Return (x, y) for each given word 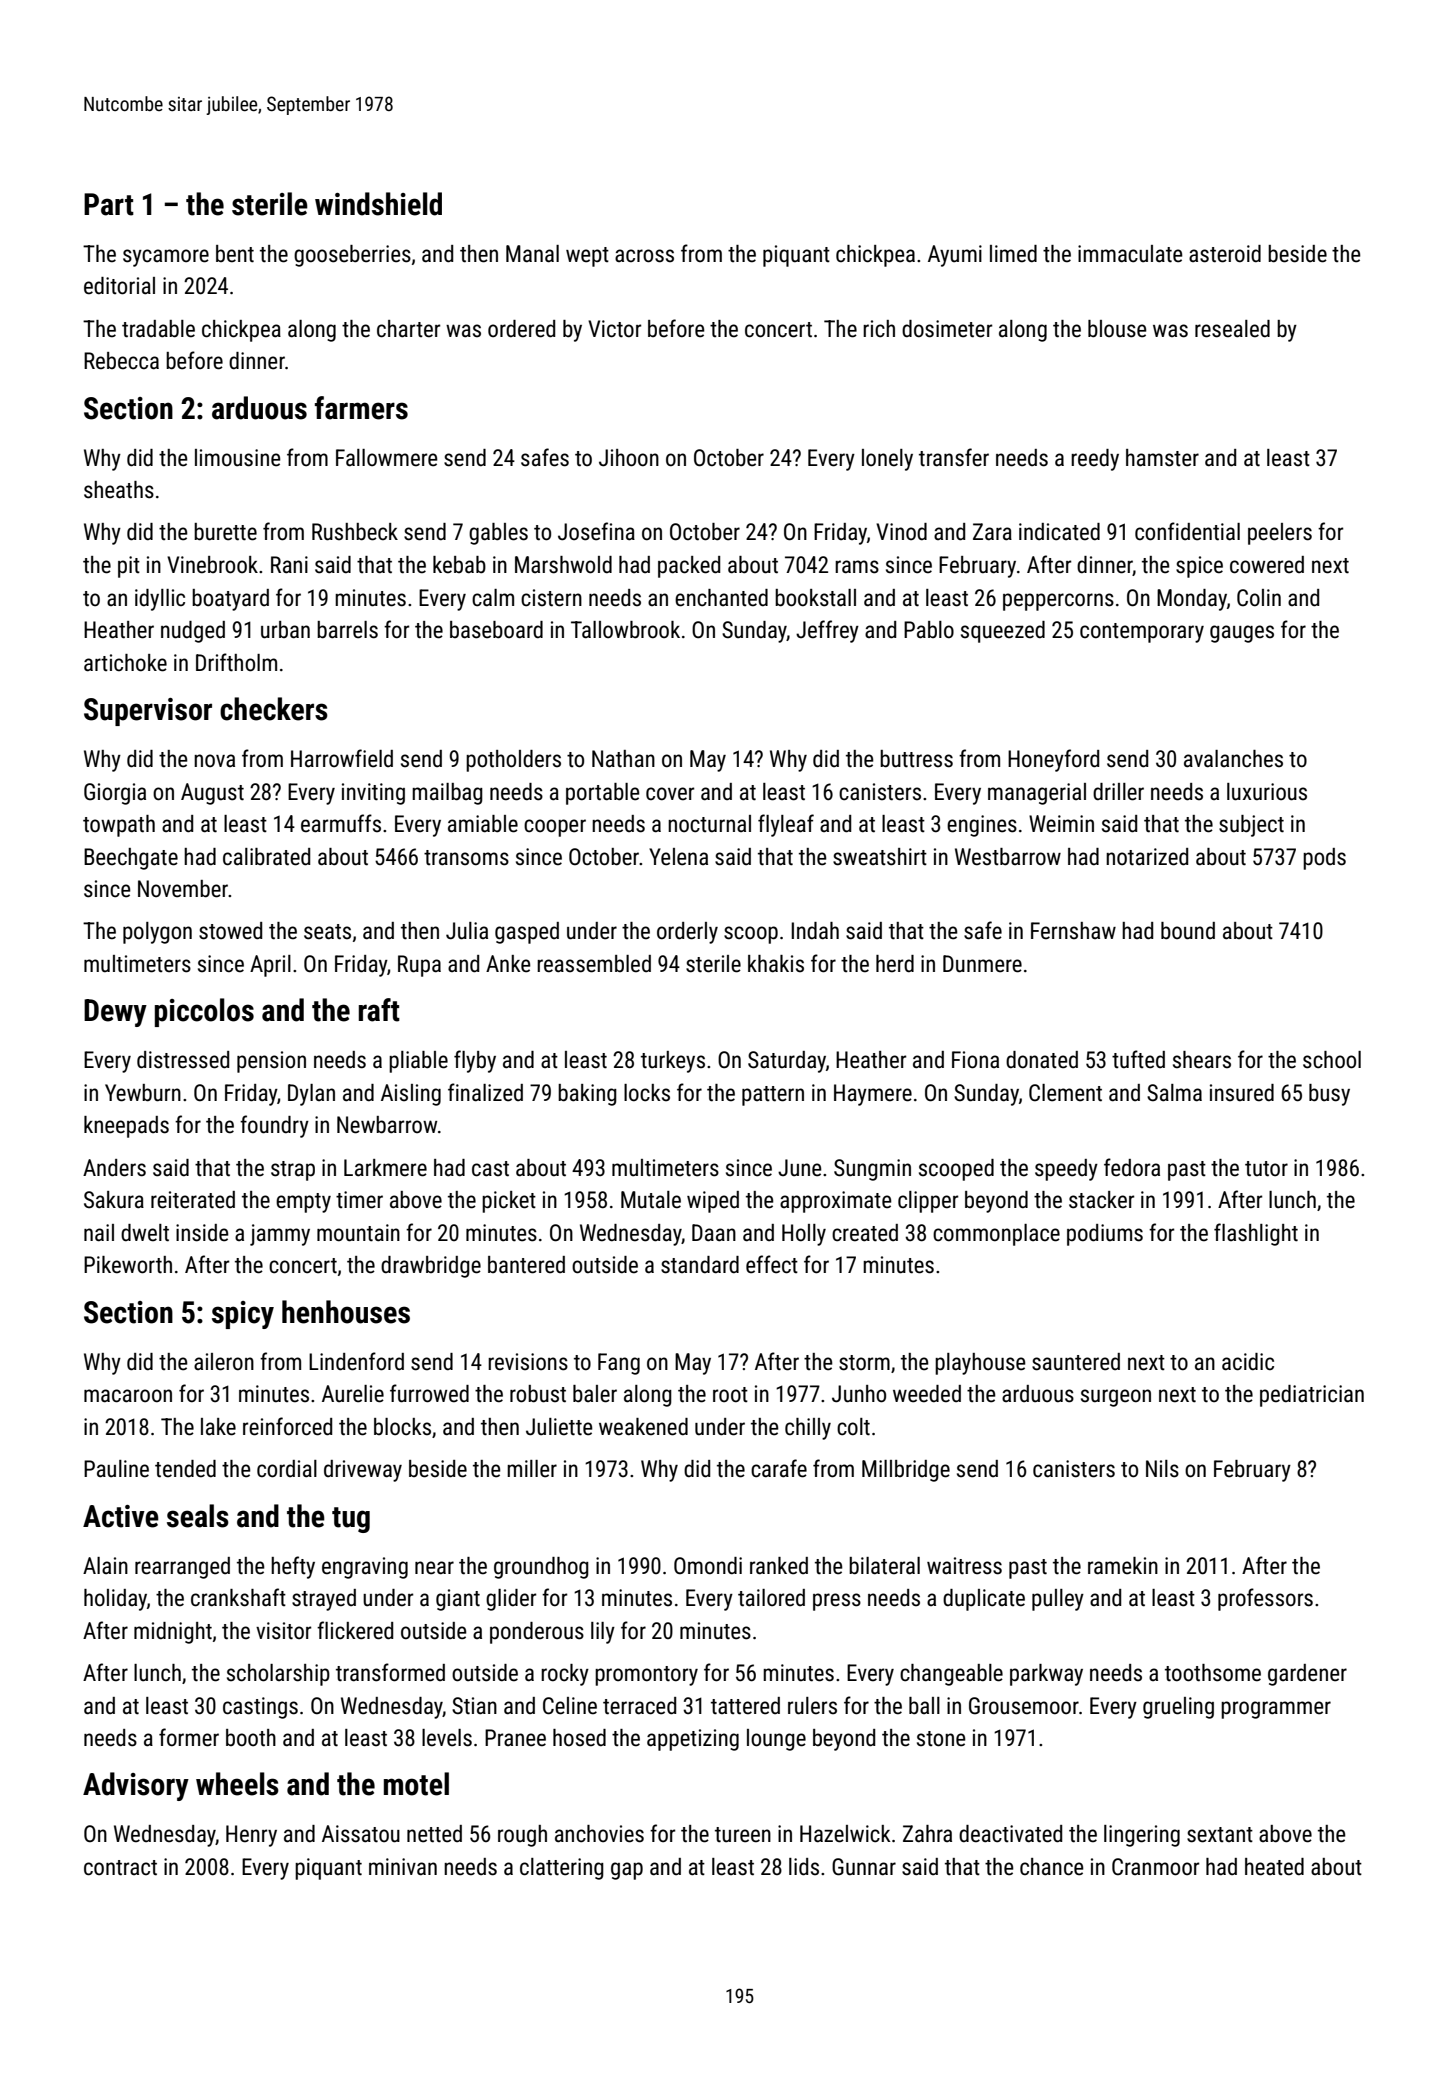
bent (235, 254)
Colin (1259, 598)
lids (804, 1867)
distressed (183, 1060)
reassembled (594, 964)
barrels (347, 630)
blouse (1117, 329)
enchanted (721, 598)
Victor (615, 329)
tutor (1266, 1169)
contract (120, 1868)
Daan (714, 1233)
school (1332, 1060)
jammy (280, 1235)
